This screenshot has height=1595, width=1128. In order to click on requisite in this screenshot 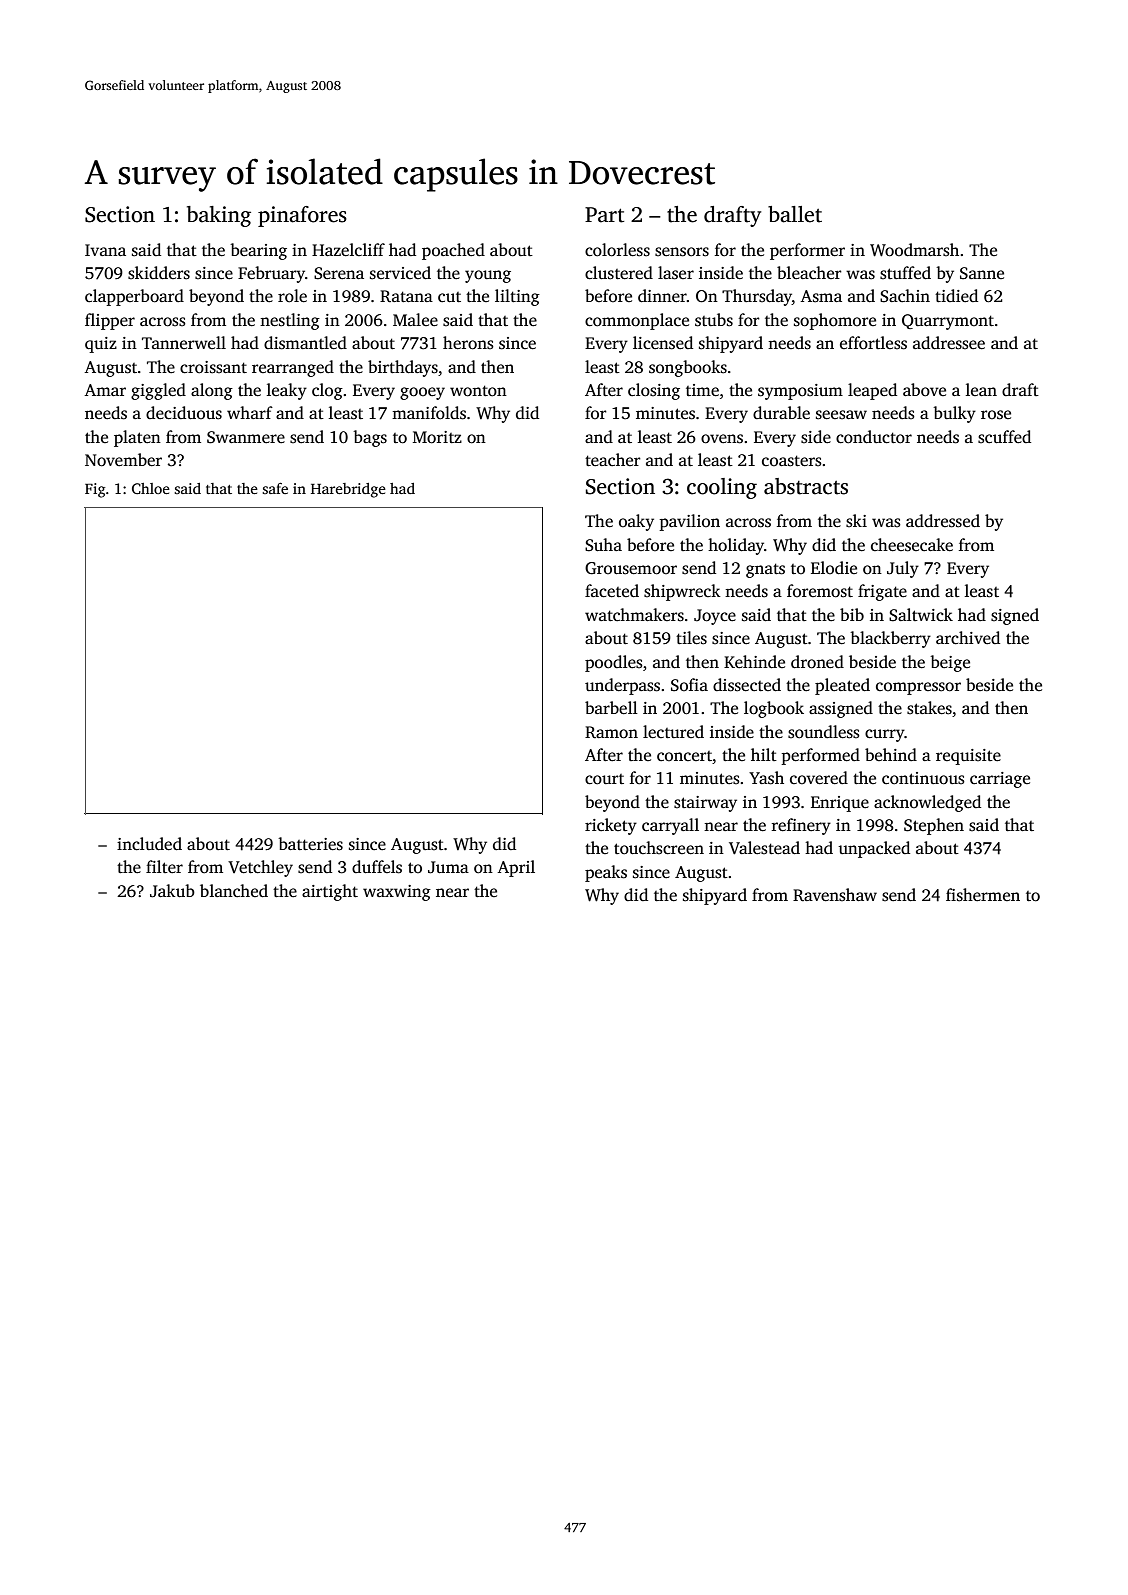, I will do `click(968, 757)`.
